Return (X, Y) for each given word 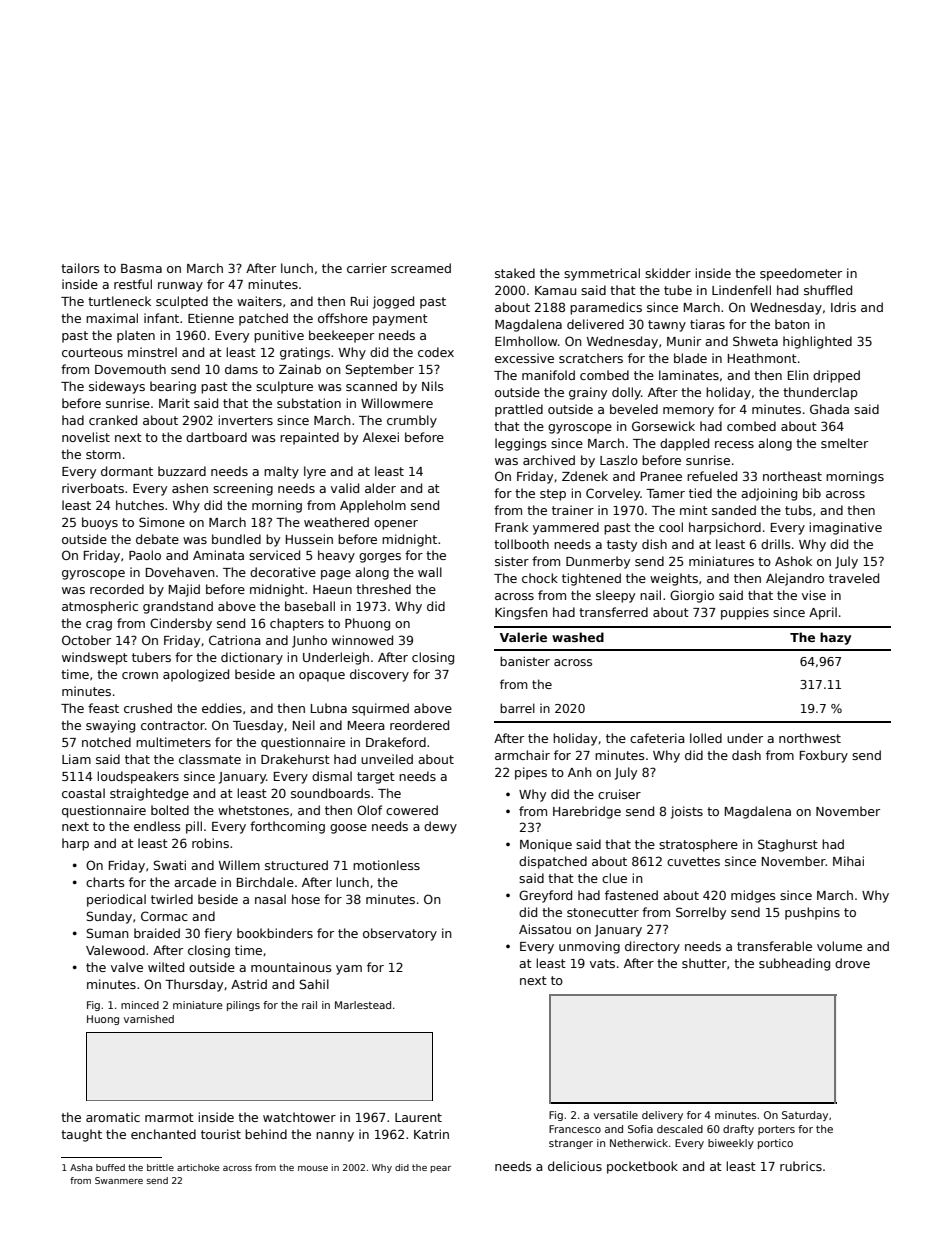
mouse (313, 1168)
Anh (580, 772)
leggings (521, 444)
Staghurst (788, 845)
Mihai (848, 861)
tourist (221, 1134)
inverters (245, 420)
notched (106, 742)
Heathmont (762, 358)
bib (812, 493)
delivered (595, 324)
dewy (440, 827)
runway (180, 287)
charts (105, 882)
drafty (738, 1130)
